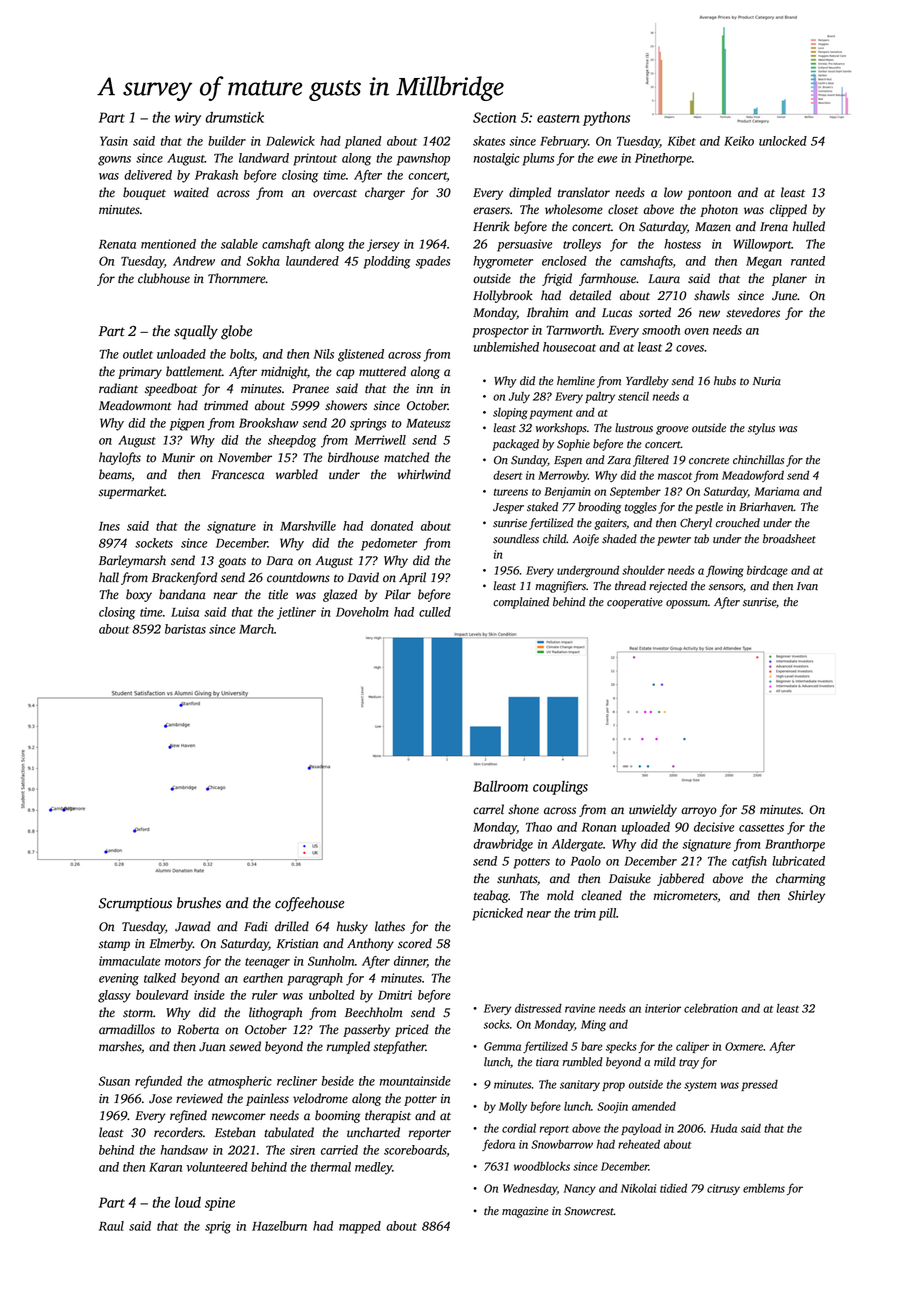 Image resolution: width=924 pixels, height=1308 pixels. I want to click on crouched, so click(738, 523).
